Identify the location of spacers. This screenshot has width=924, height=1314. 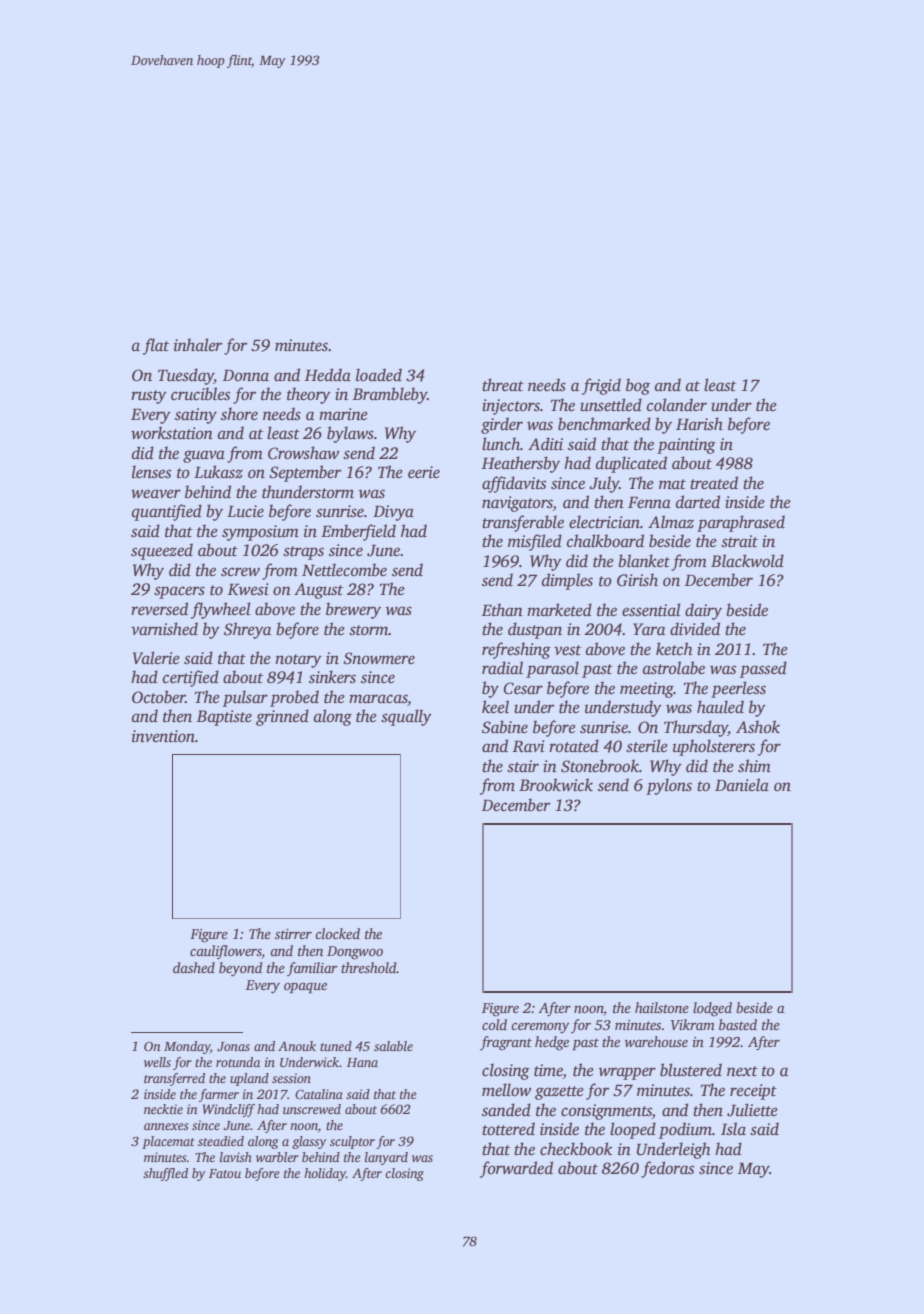
(179, 592).
